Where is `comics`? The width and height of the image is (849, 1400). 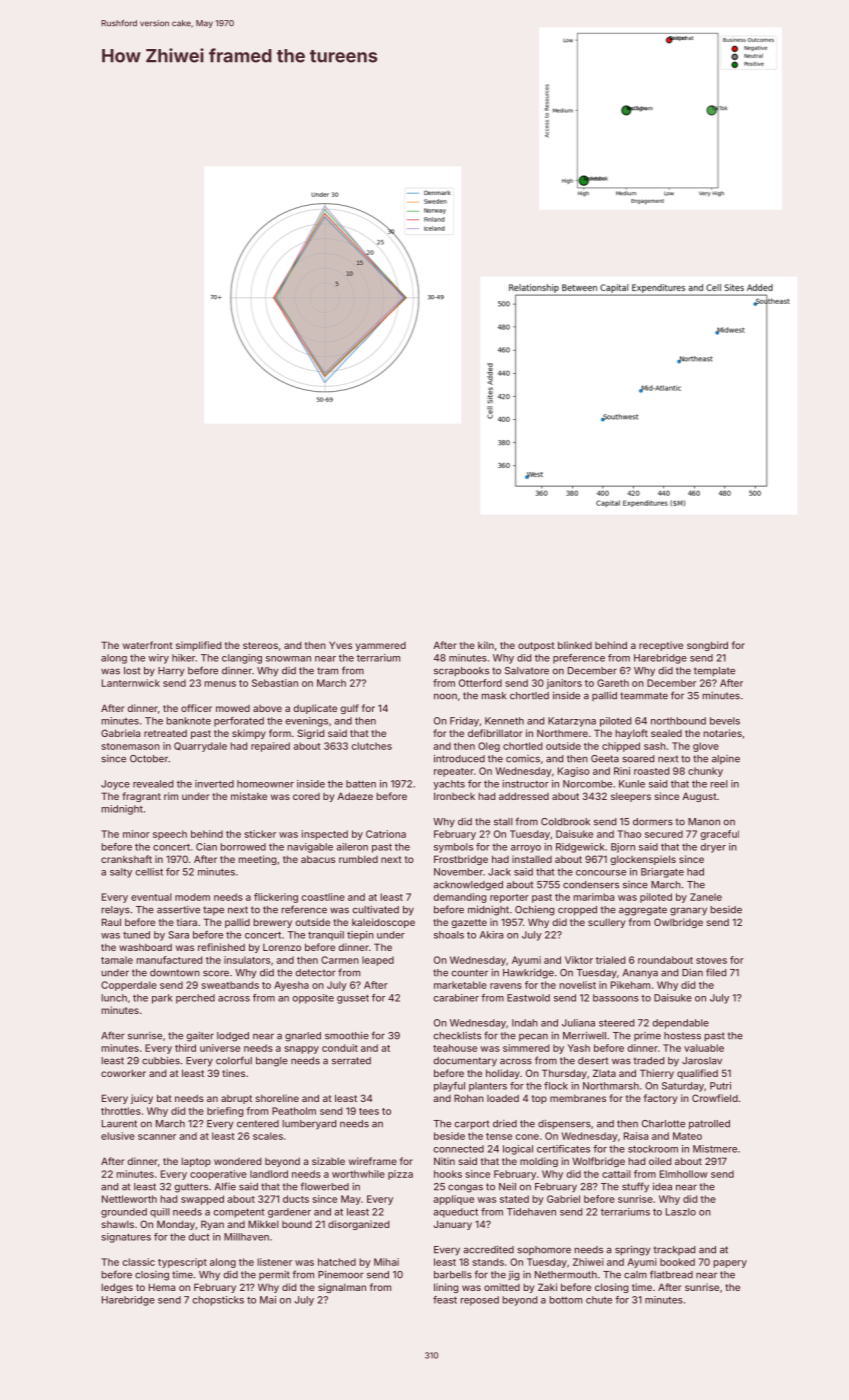 comics is located at coordinates (523, 759).
